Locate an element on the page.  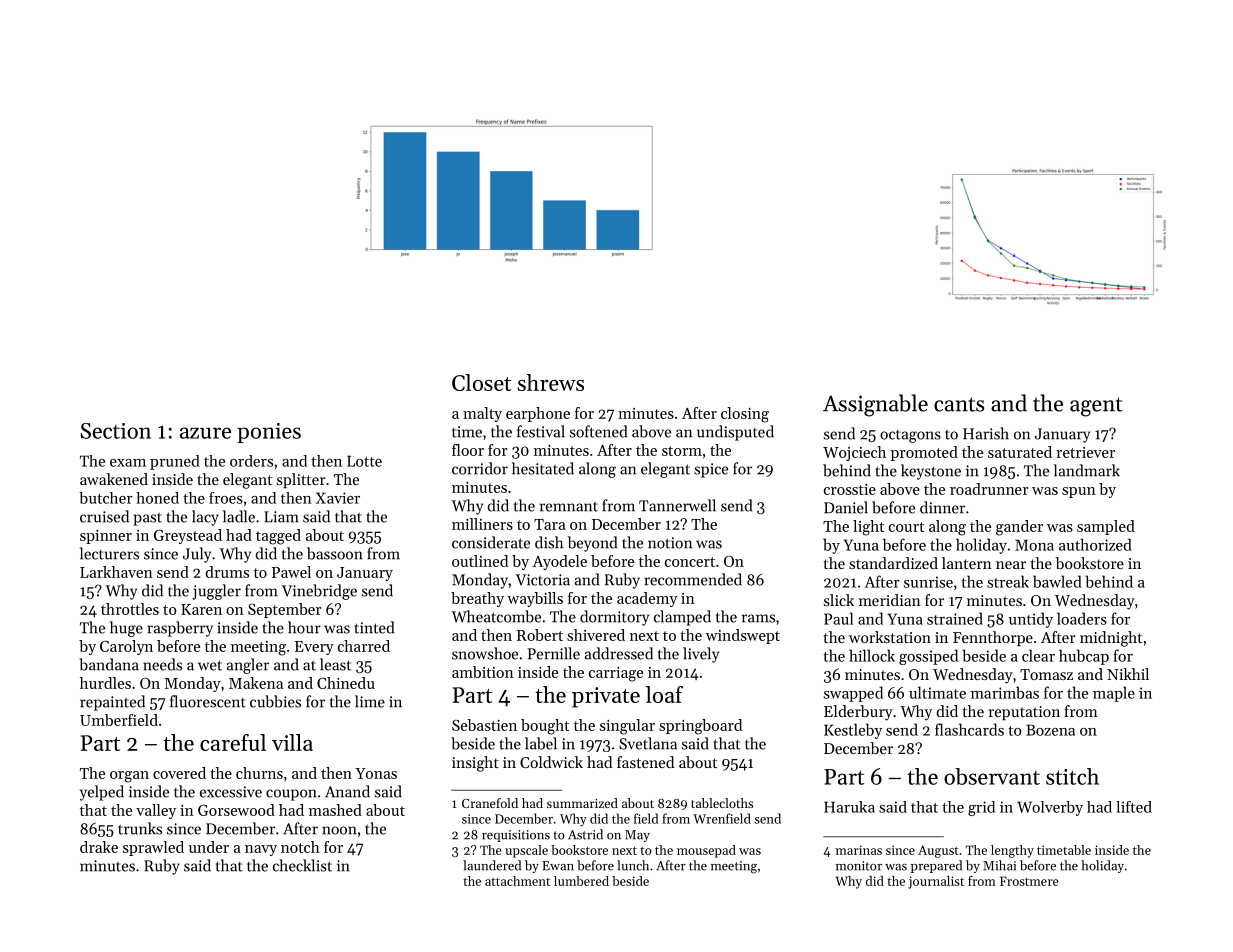
remnant is located at coordinates (569, 507).
